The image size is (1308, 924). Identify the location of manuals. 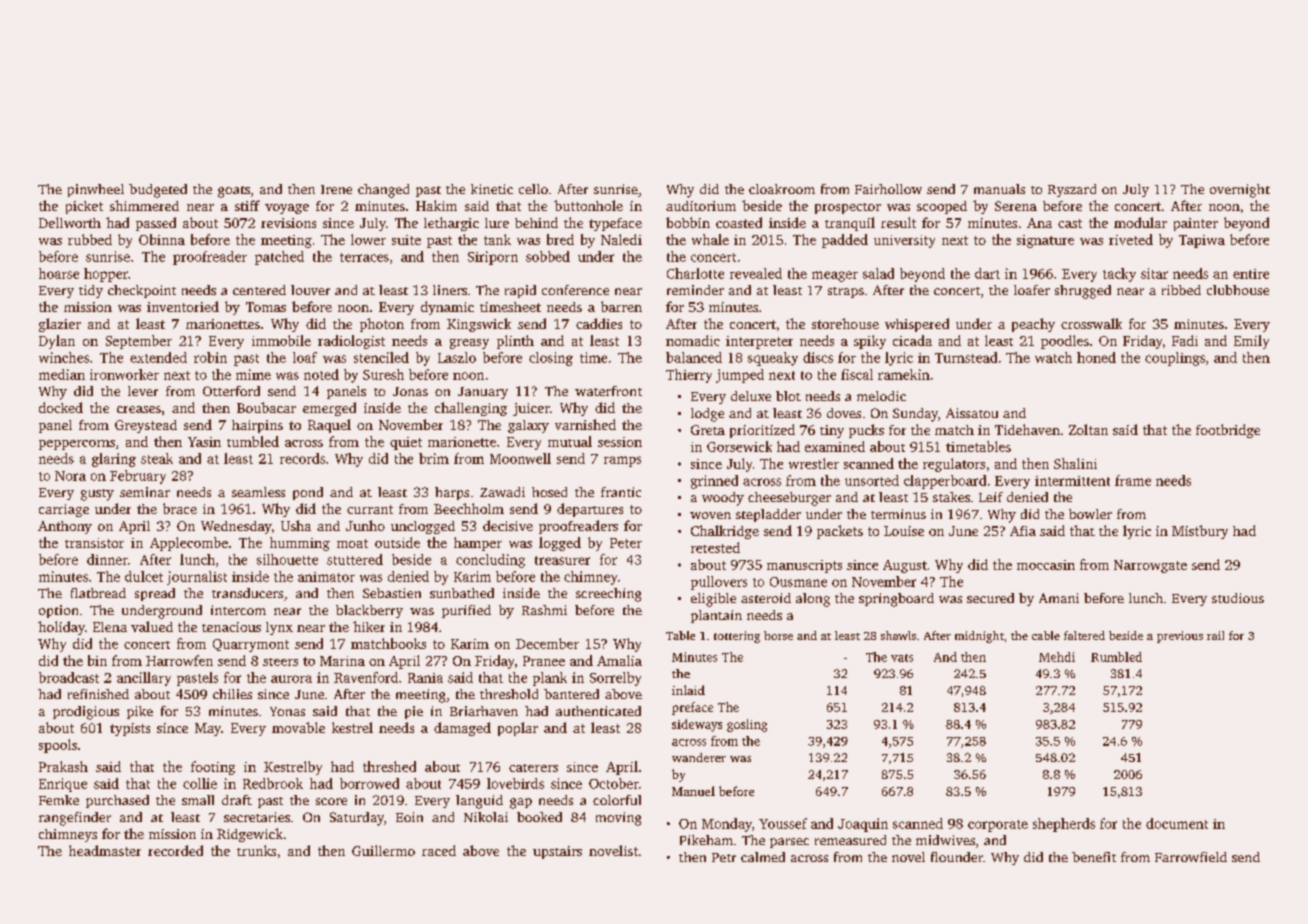
(999, 189).
